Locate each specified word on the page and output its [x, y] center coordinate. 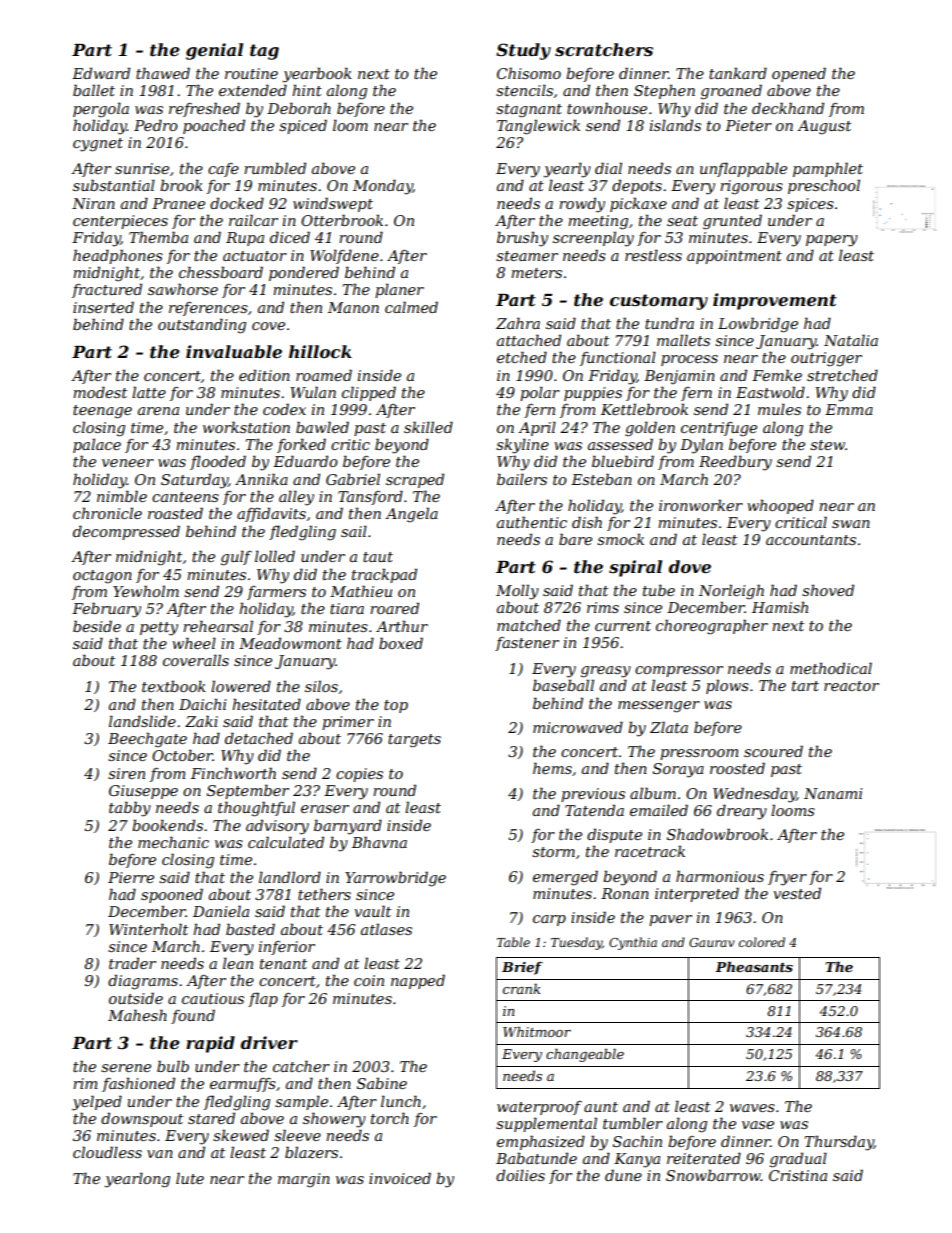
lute [190, 1178]
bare [575, 539]
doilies [520, 1175]
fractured [107, 290]
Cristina [798, 1175]
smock [620, 539]
